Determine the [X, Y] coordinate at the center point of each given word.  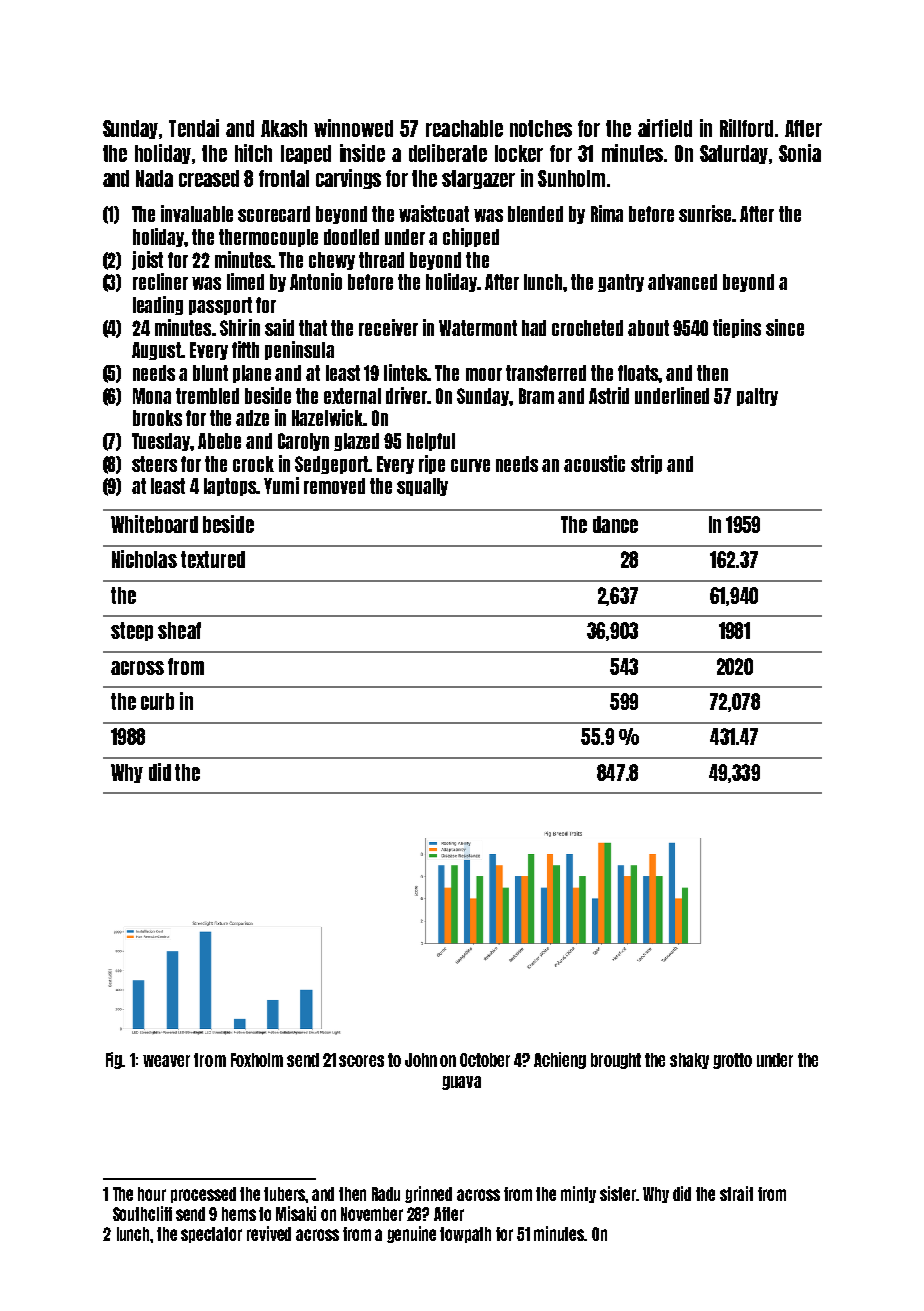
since [785, 327]
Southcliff [142, 1213]
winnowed [353, 128]
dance [615, 524]
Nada [154, 178]
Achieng [560, 1060]
